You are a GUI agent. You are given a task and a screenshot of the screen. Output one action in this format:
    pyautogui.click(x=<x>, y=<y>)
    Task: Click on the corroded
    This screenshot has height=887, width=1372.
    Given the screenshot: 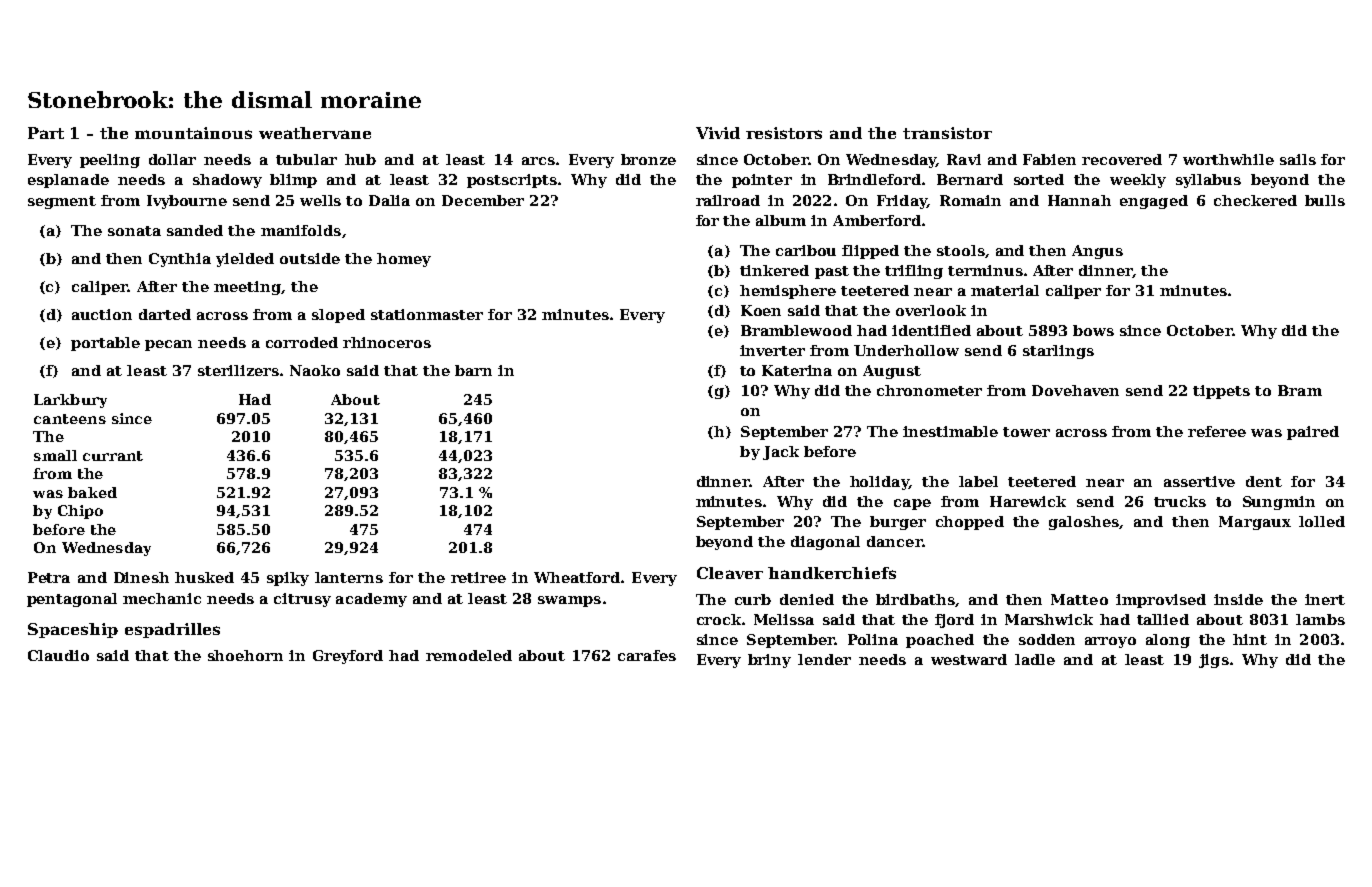 What is the action you would take?
    pyautogui.click(x=302, y=342)
